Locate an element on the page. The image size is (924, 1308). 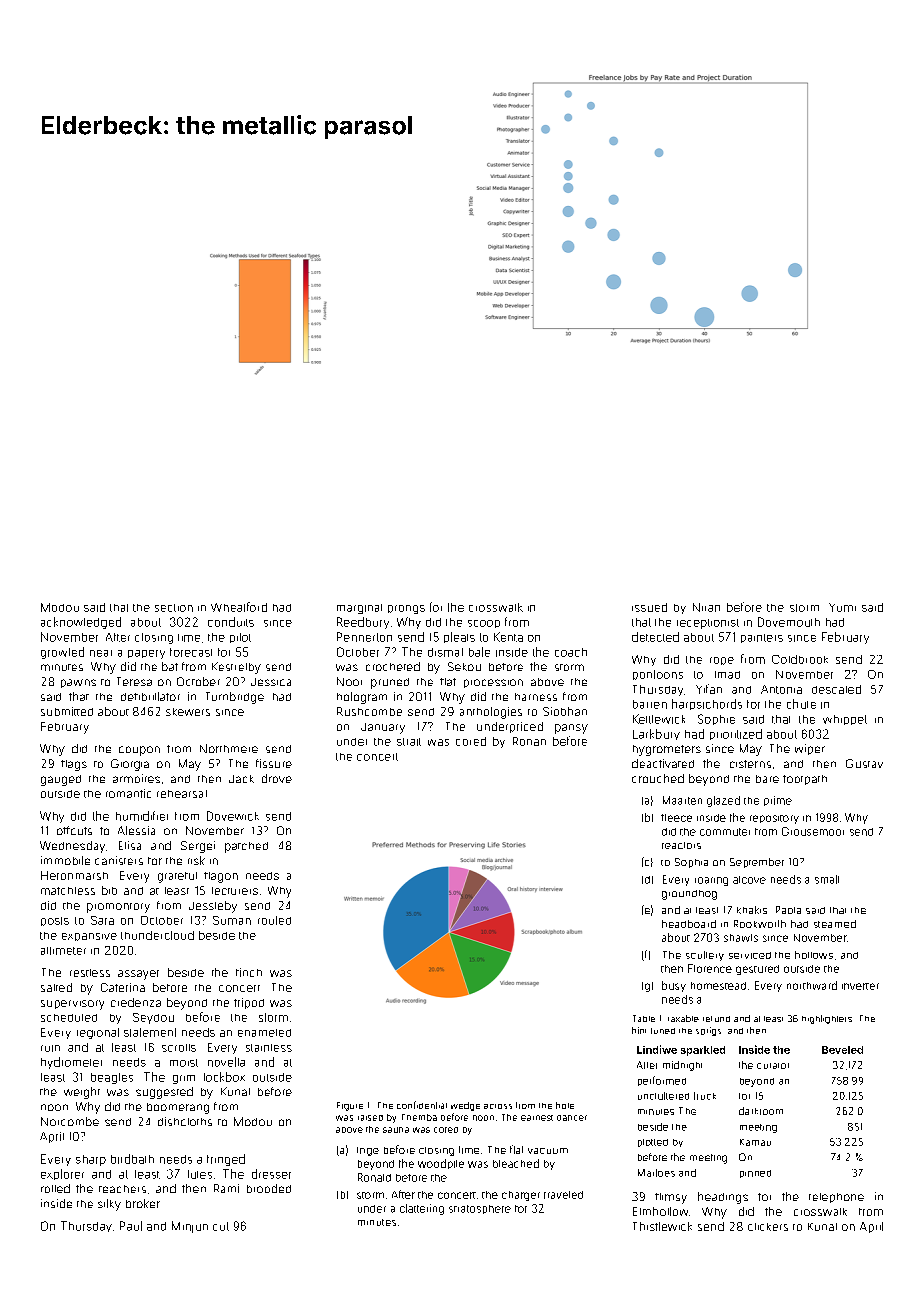
scullery is located at coordinates (705, 956).
